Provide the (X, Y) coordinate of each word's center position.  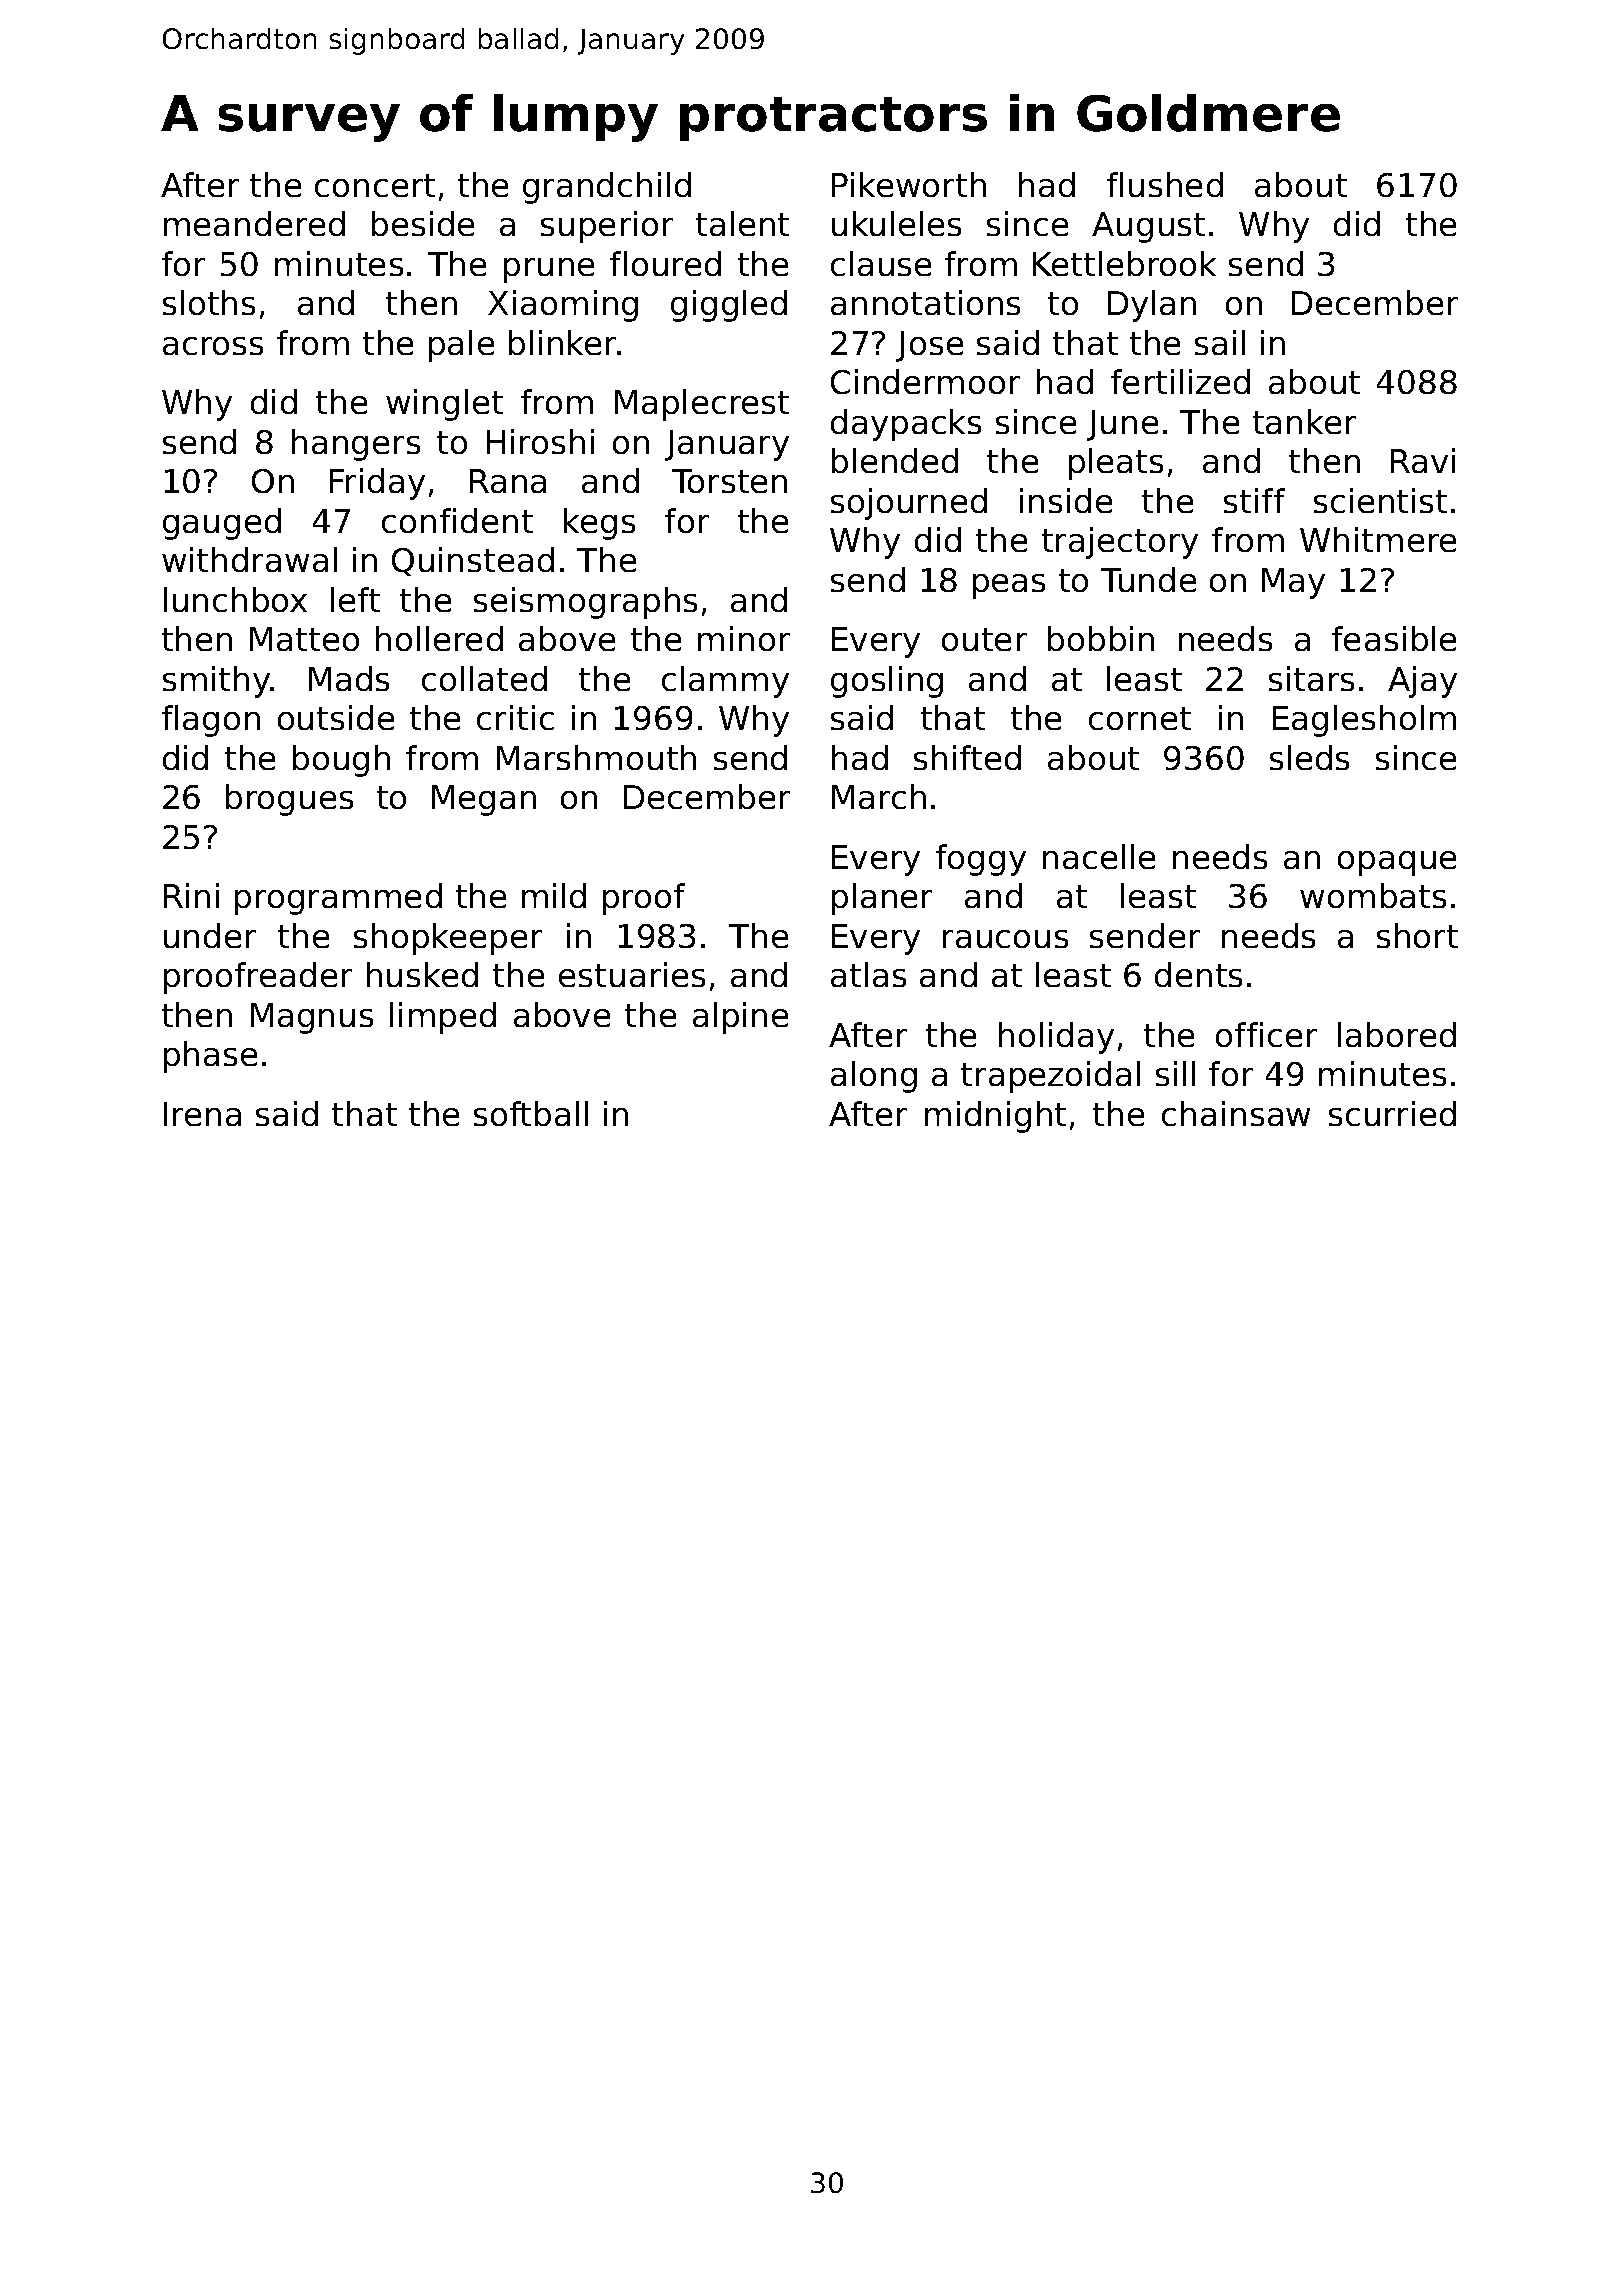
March (879, 796)
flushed (1165, 184)
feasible (1394, 638)
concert (375, 185)
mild (554, 895)
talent (742, 223)
